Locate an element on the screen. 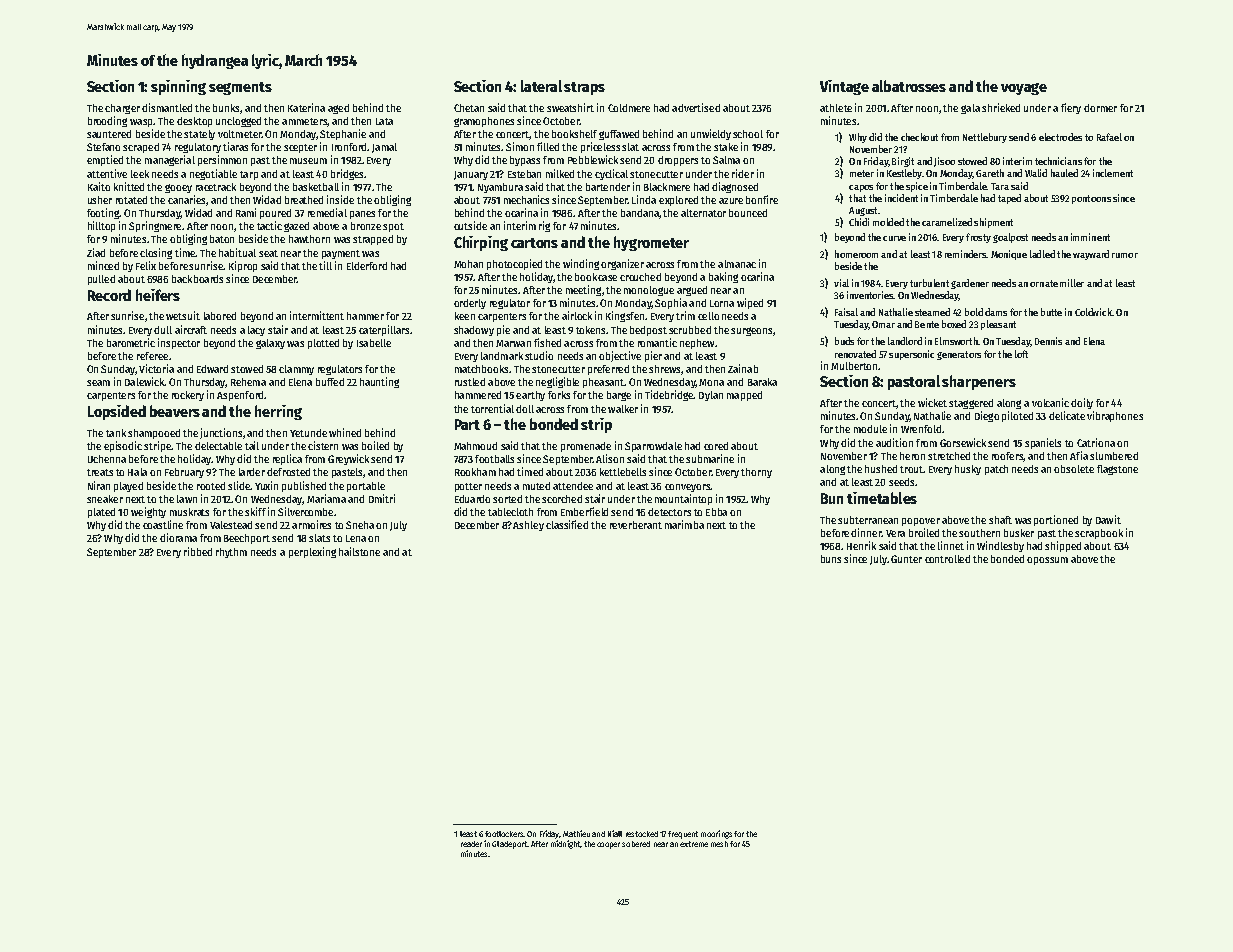 The height and width of the screenshot is (952, 1233). Ashley is located at coordinates (528, 526).
